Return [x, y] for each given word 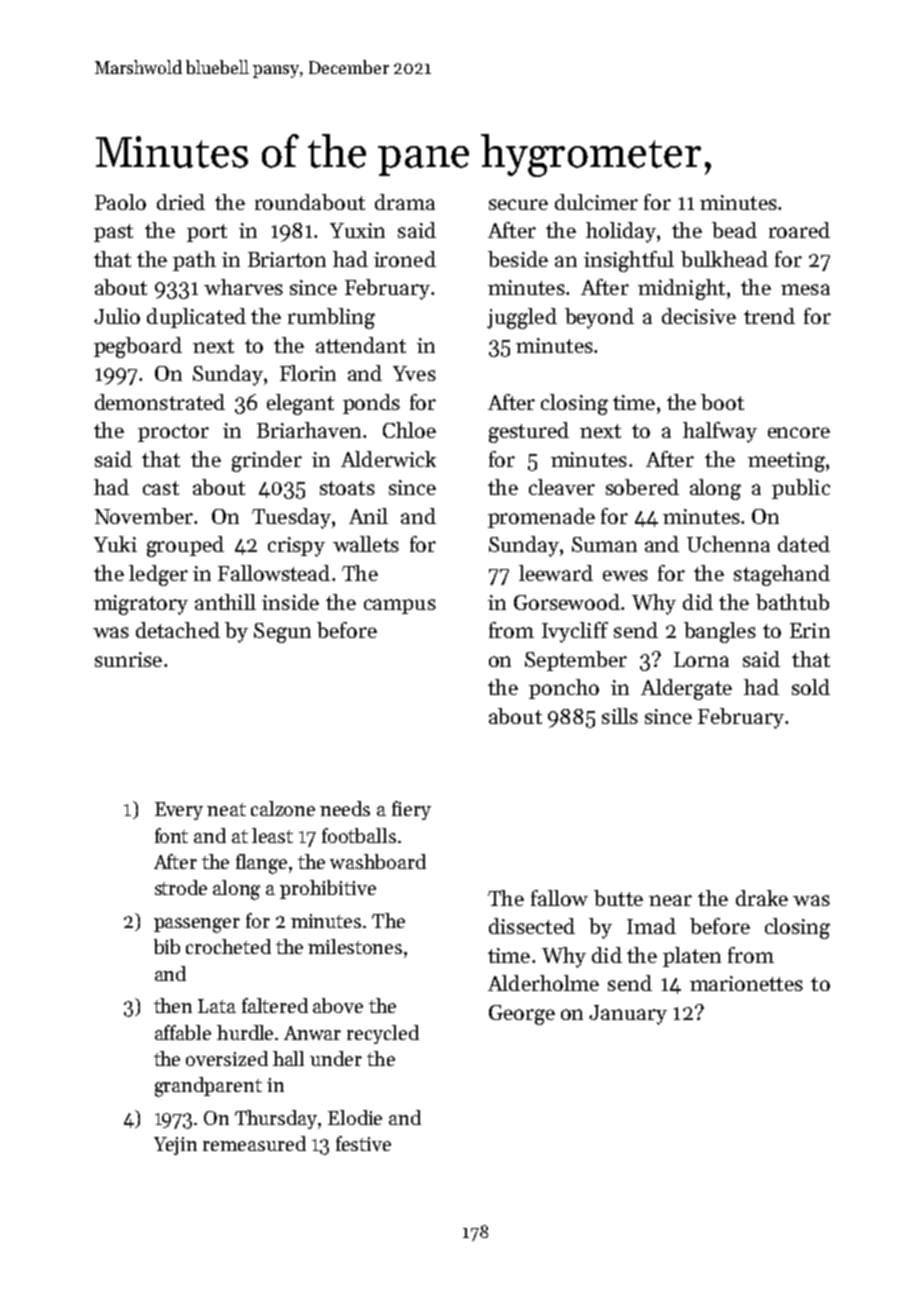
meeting [786, 462]
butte [618, 898]
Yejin [175, 1146]
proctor [173, 433]
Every [179, 811]
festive [363, 1143]
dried [181, 202]
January [628, 1015]
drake [762, 898]
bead [734, 230]
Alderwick [388, 459]
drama [405, 202]
